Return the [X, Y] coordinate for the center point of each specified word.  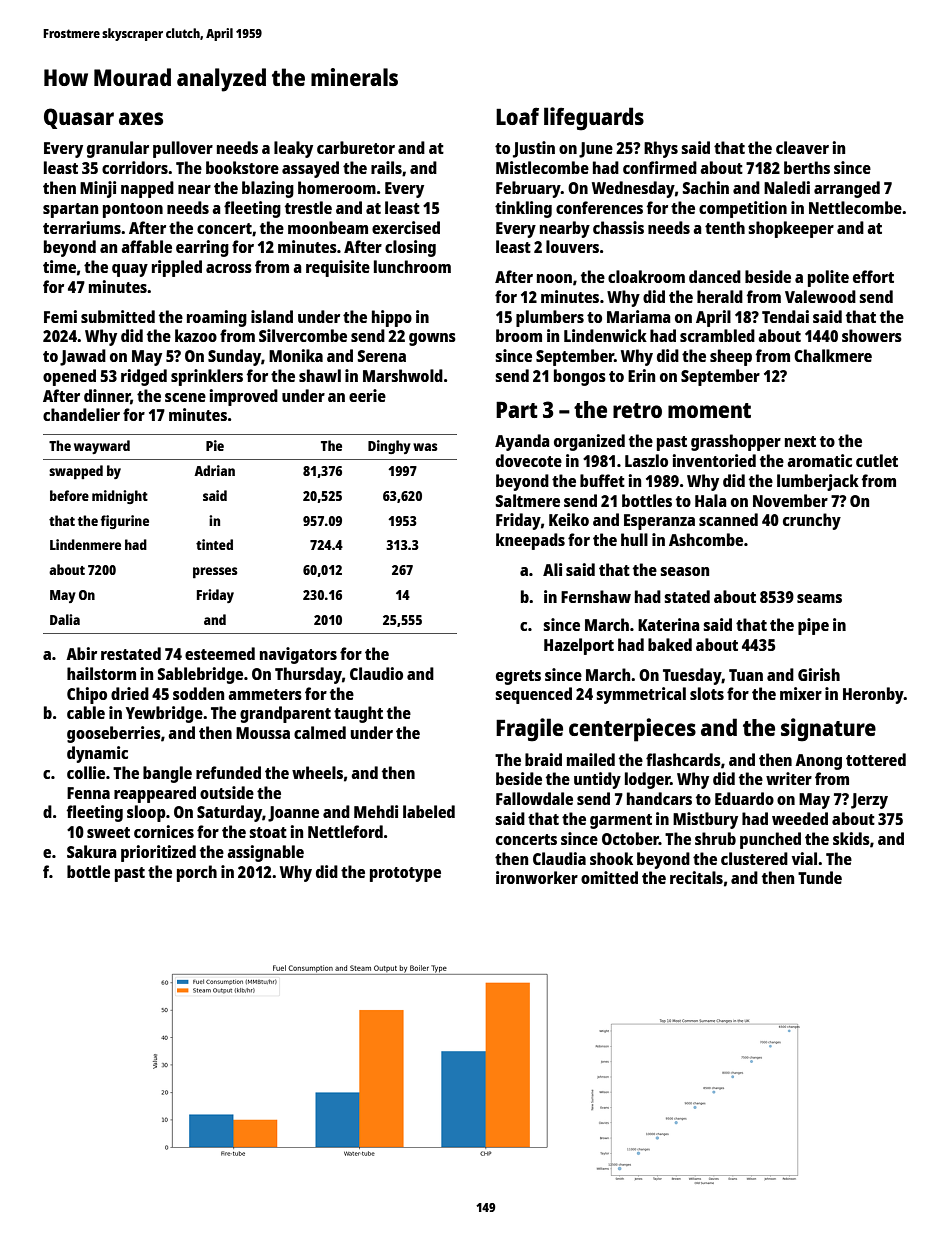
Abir [81, 653]
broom [519, 335]
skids [851, 838]
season [684, 571]
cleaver [802, 147]
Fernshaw [596, 596]
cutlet [877, 460]
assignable [265, 853]
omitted [609, 877]
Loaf [517, 116]
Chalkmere [833, 355]
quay [130, 270]
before [69, 495]
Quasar [79, 118]
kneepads [530, 541]
